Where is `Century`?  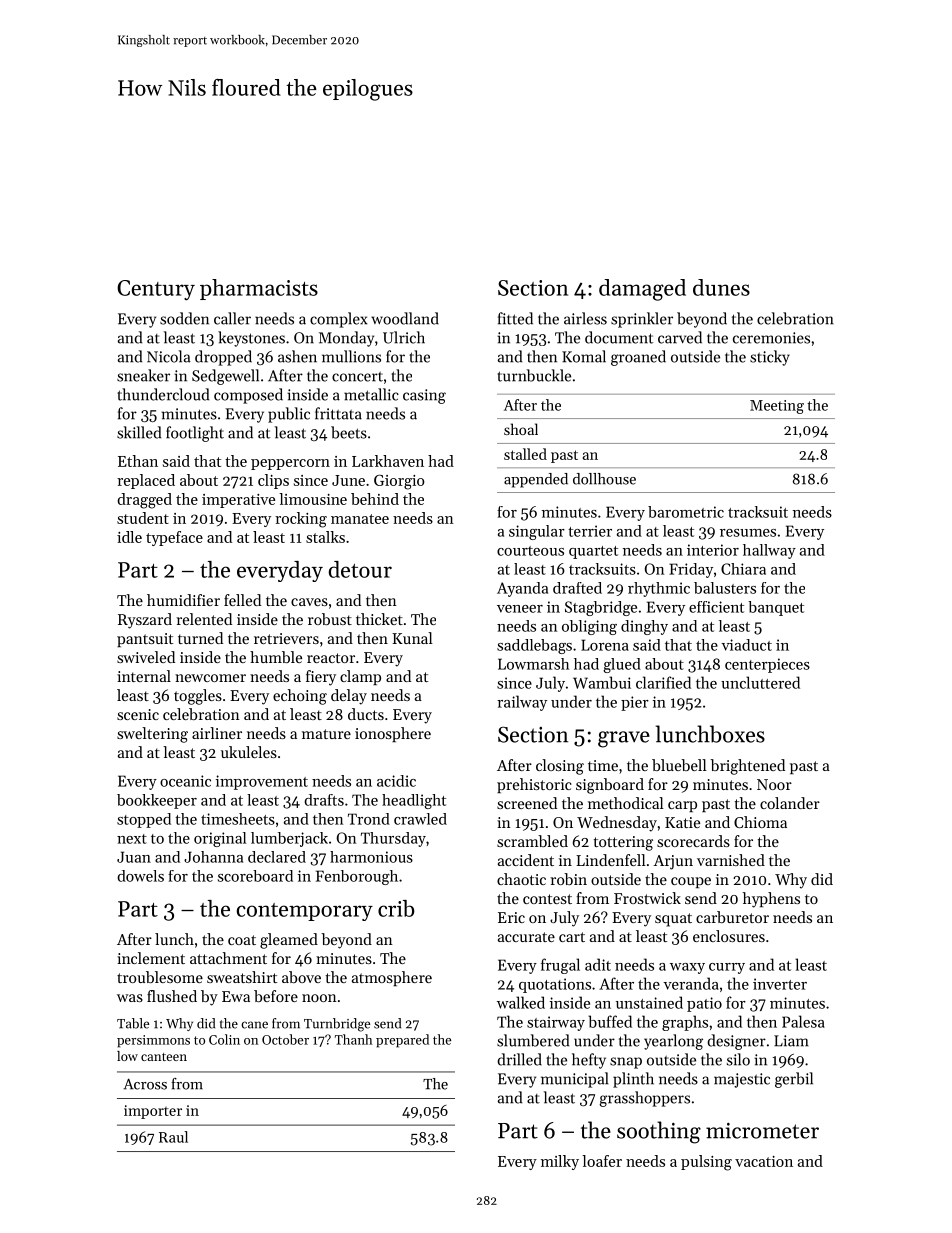 Century is located at coordinates (156, 290).
